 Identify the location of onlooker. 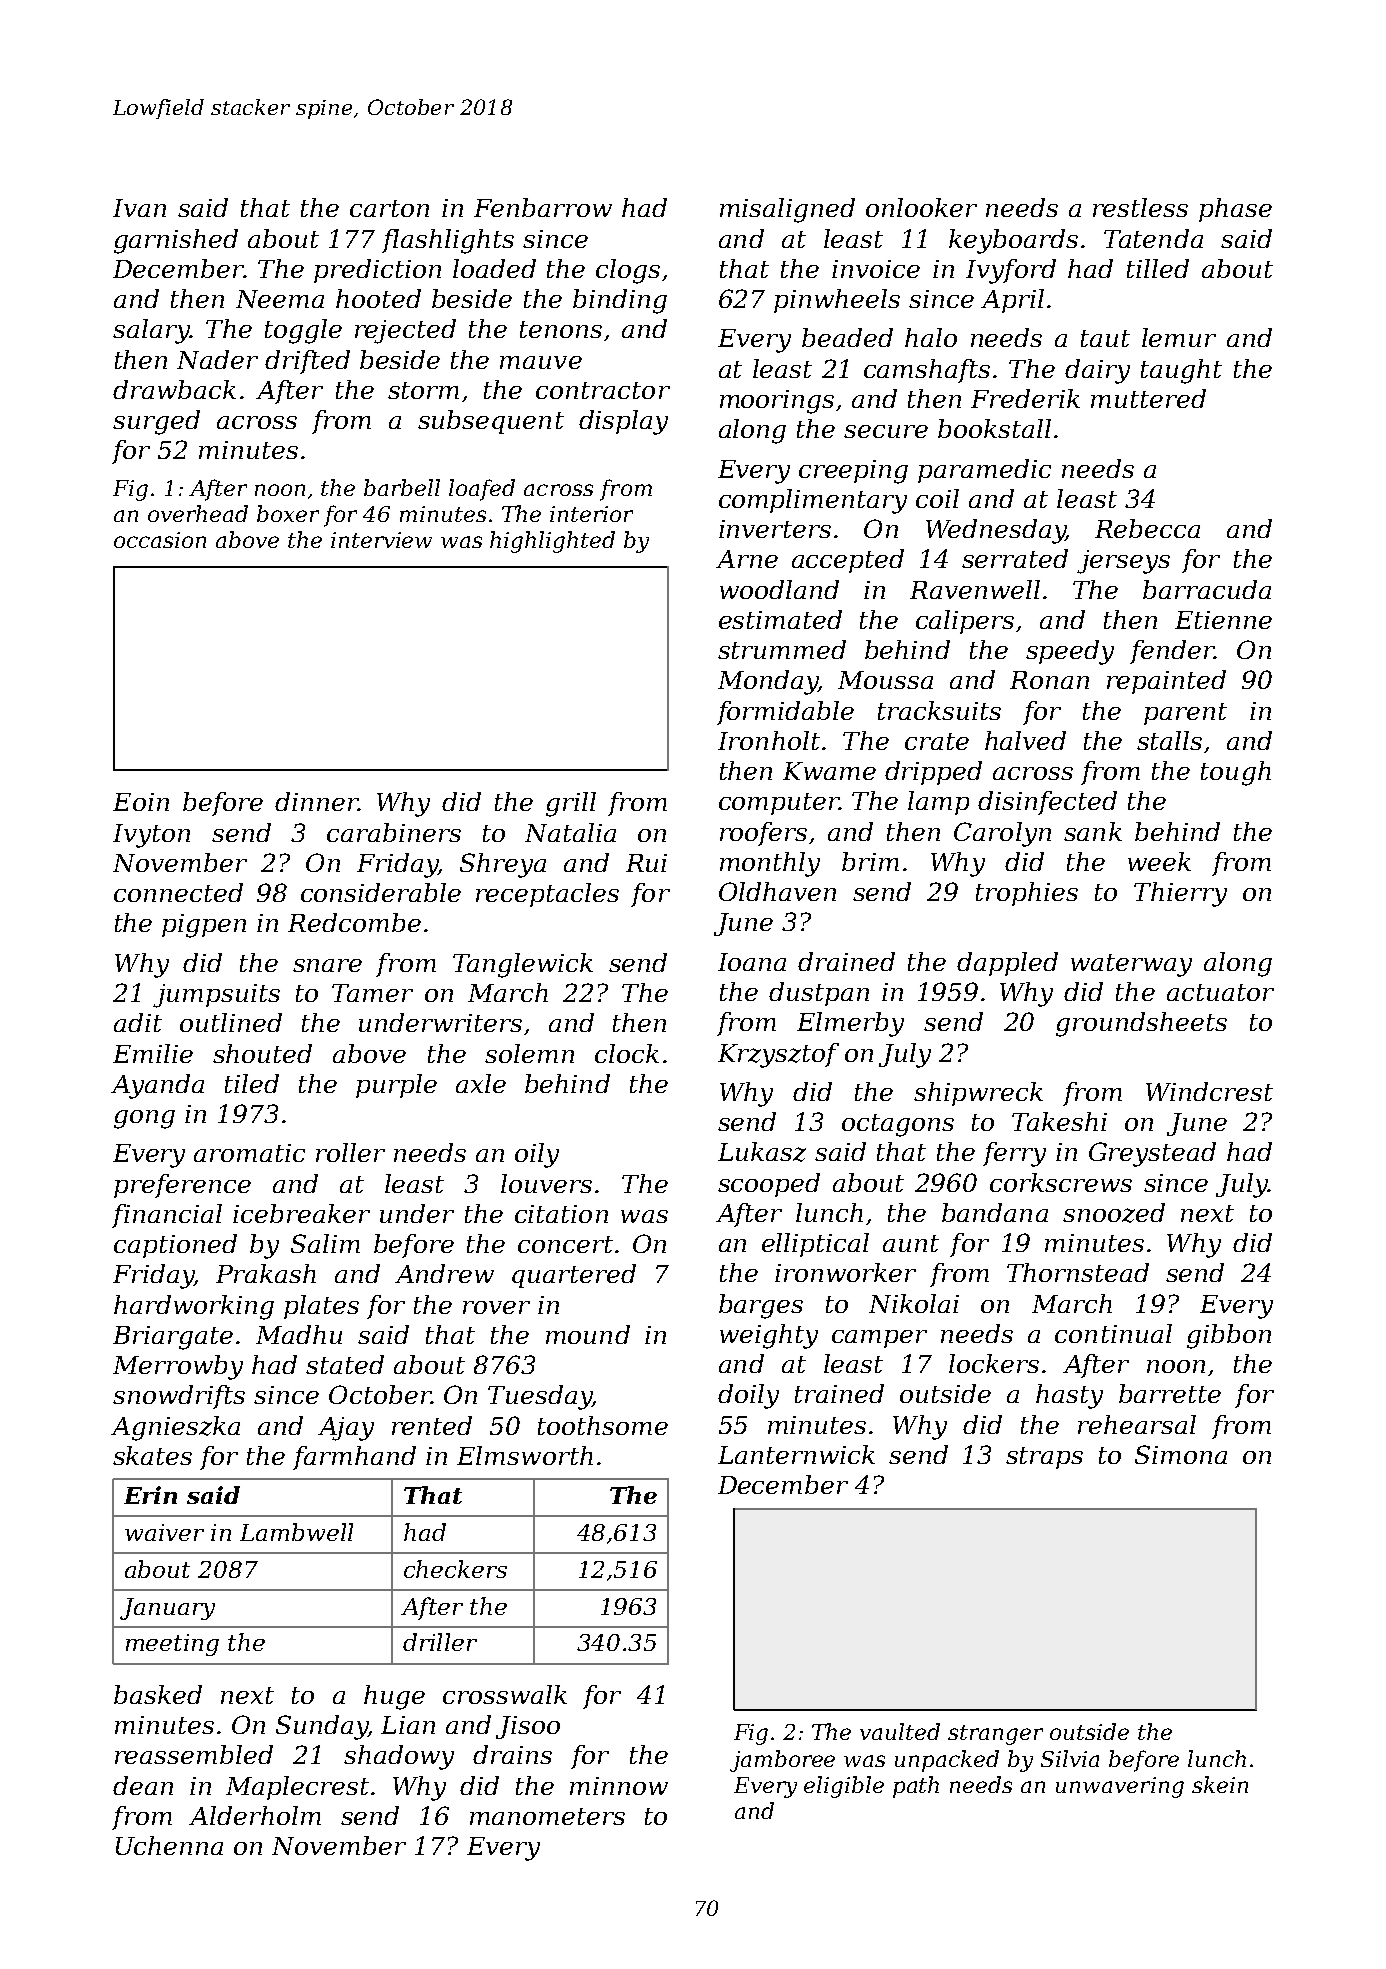
(921, 207).
